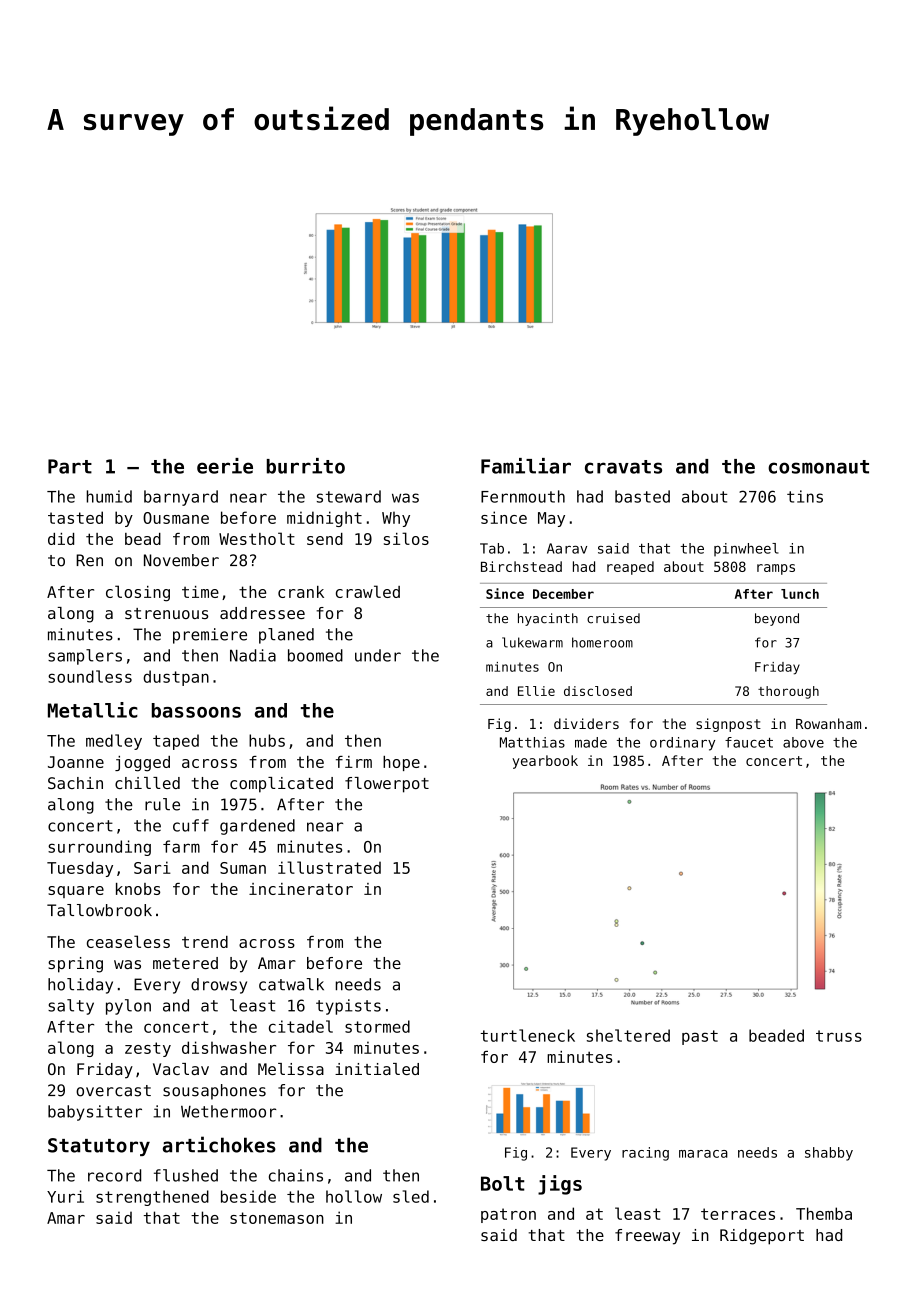 This page has height=1308, width=924. What do you see at coordinates (348, 1007) in the page?
I see `typists` at bounding box center [348, 1007].
